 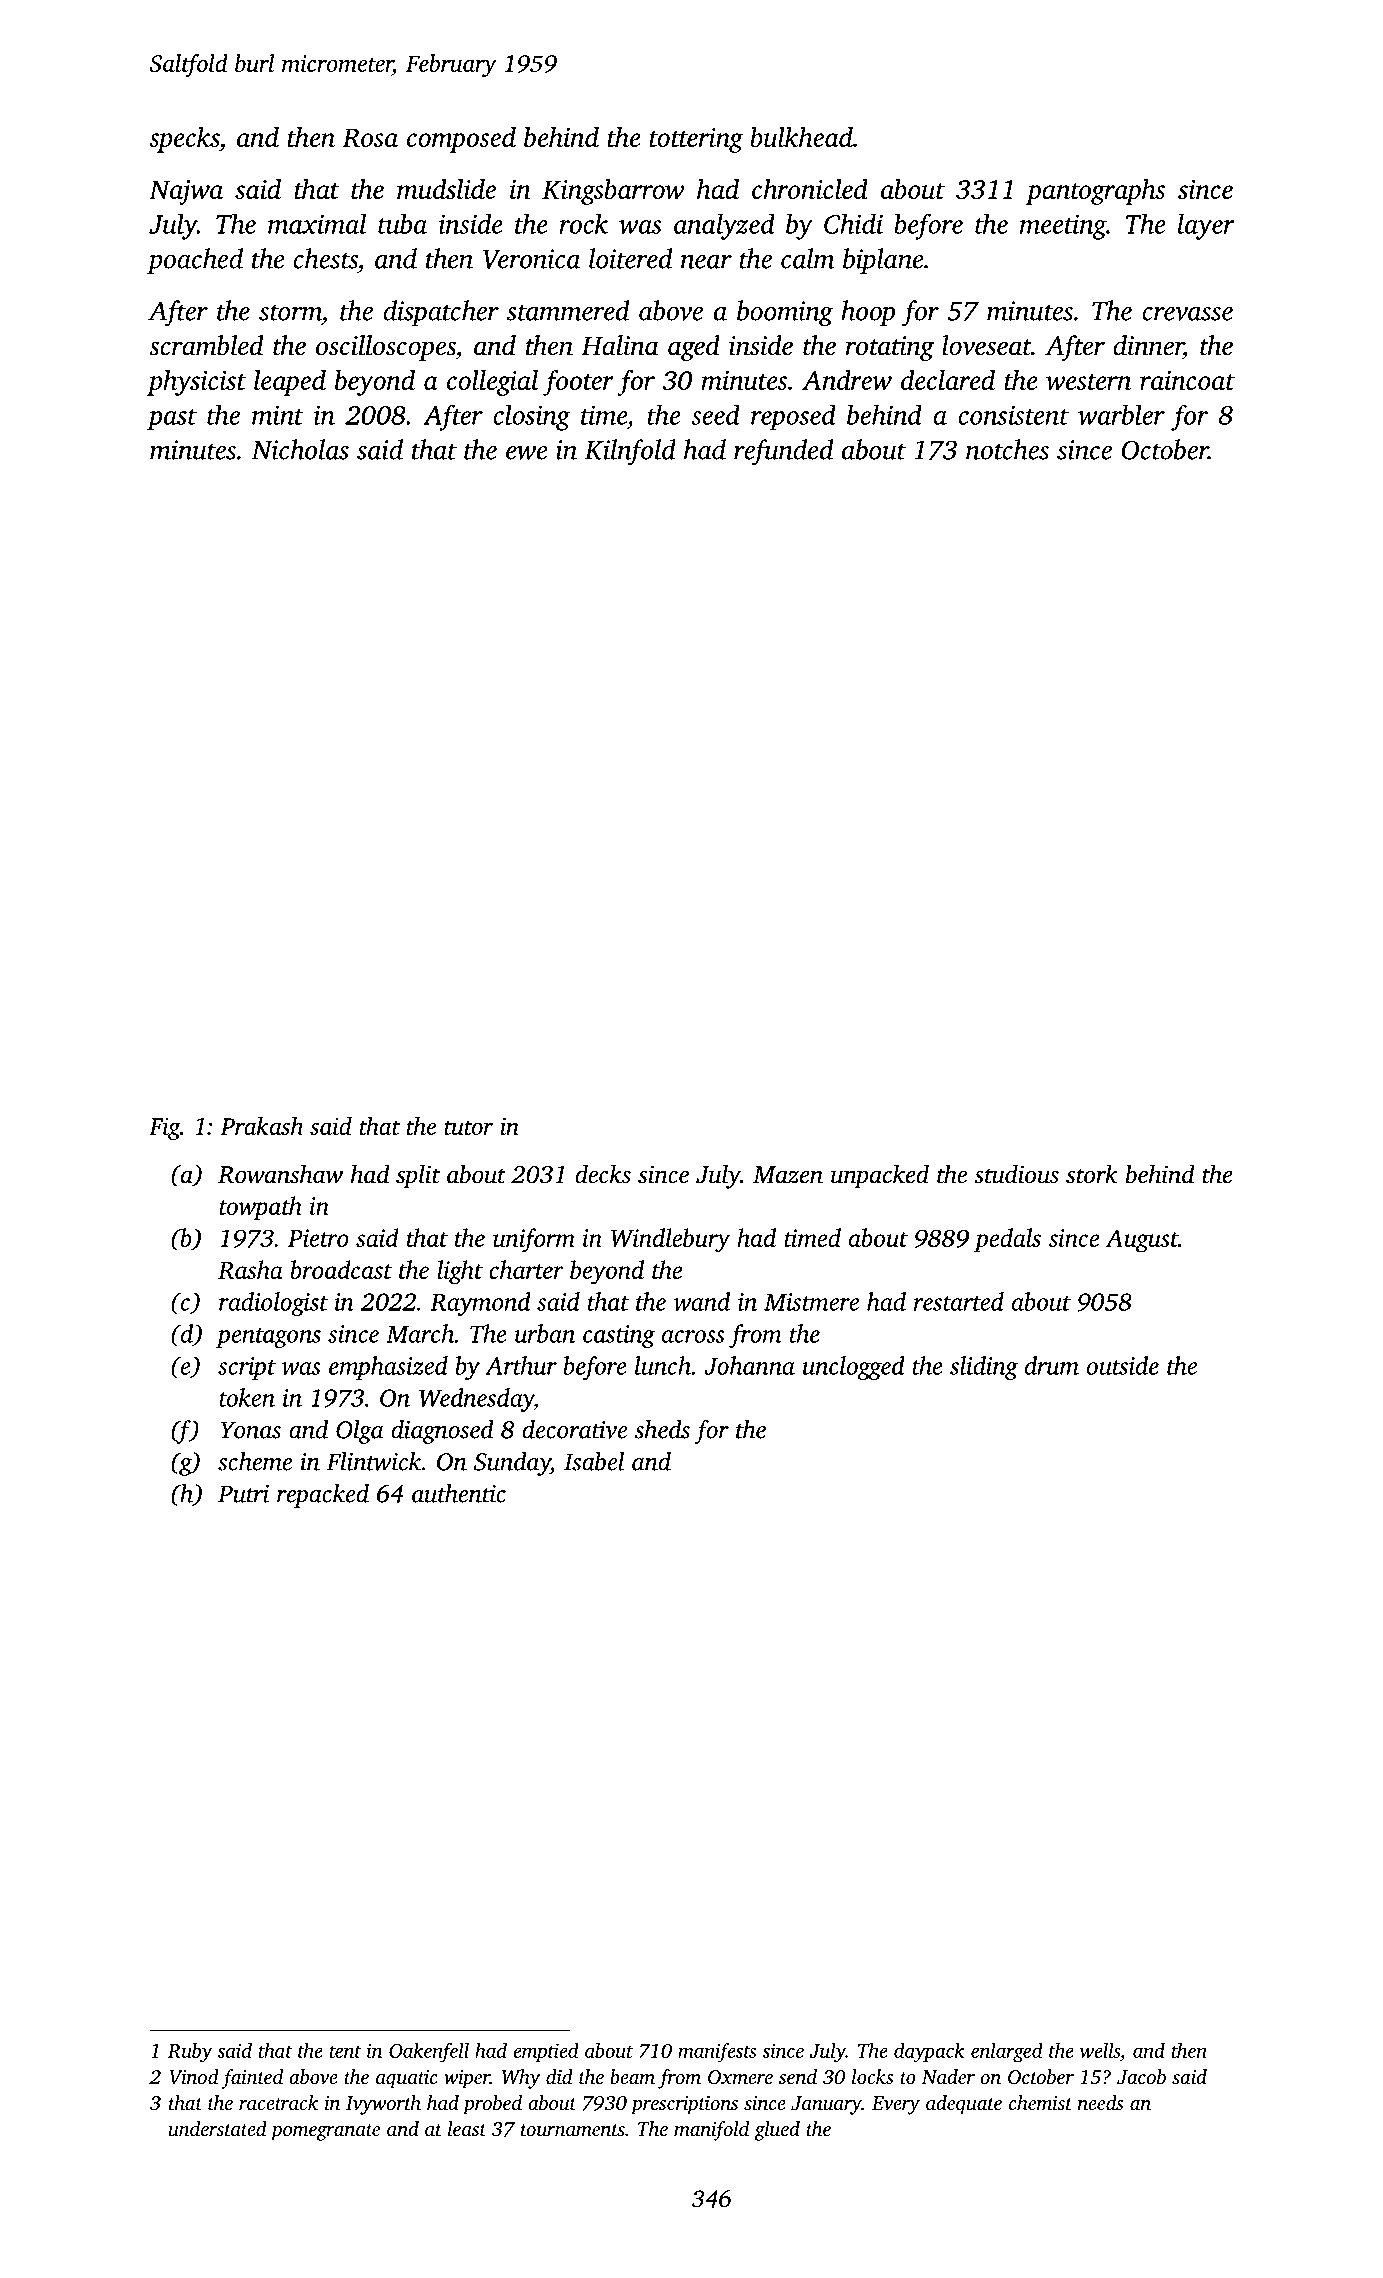 I want to click on analyzed, so click(x=724, y=227).
